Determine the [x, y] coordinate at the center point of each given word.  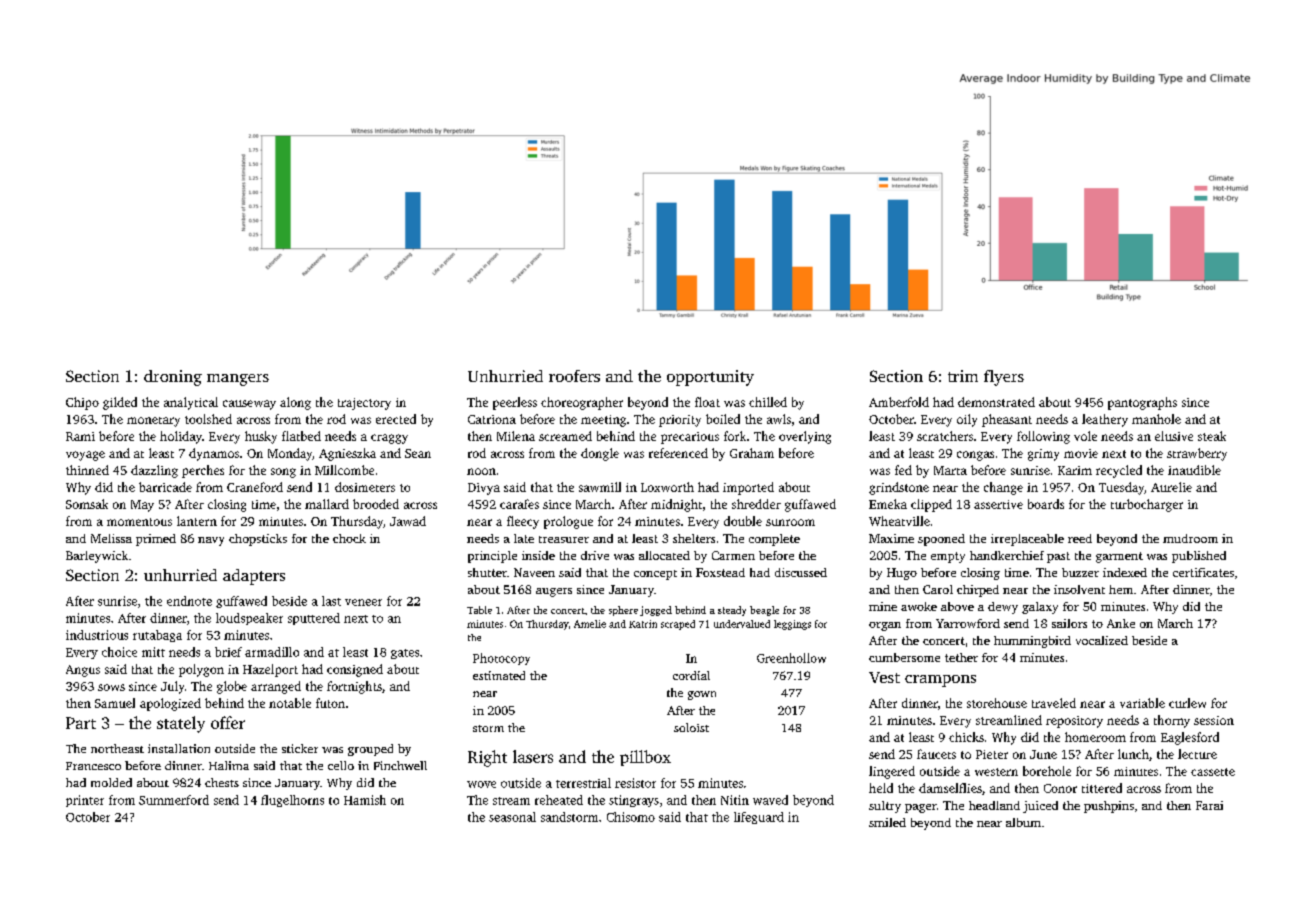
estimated [499, 675]
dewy [1003, 608]
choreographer [582, 403]
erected [396, 419]
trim [963, 376]
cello [341, 765]
